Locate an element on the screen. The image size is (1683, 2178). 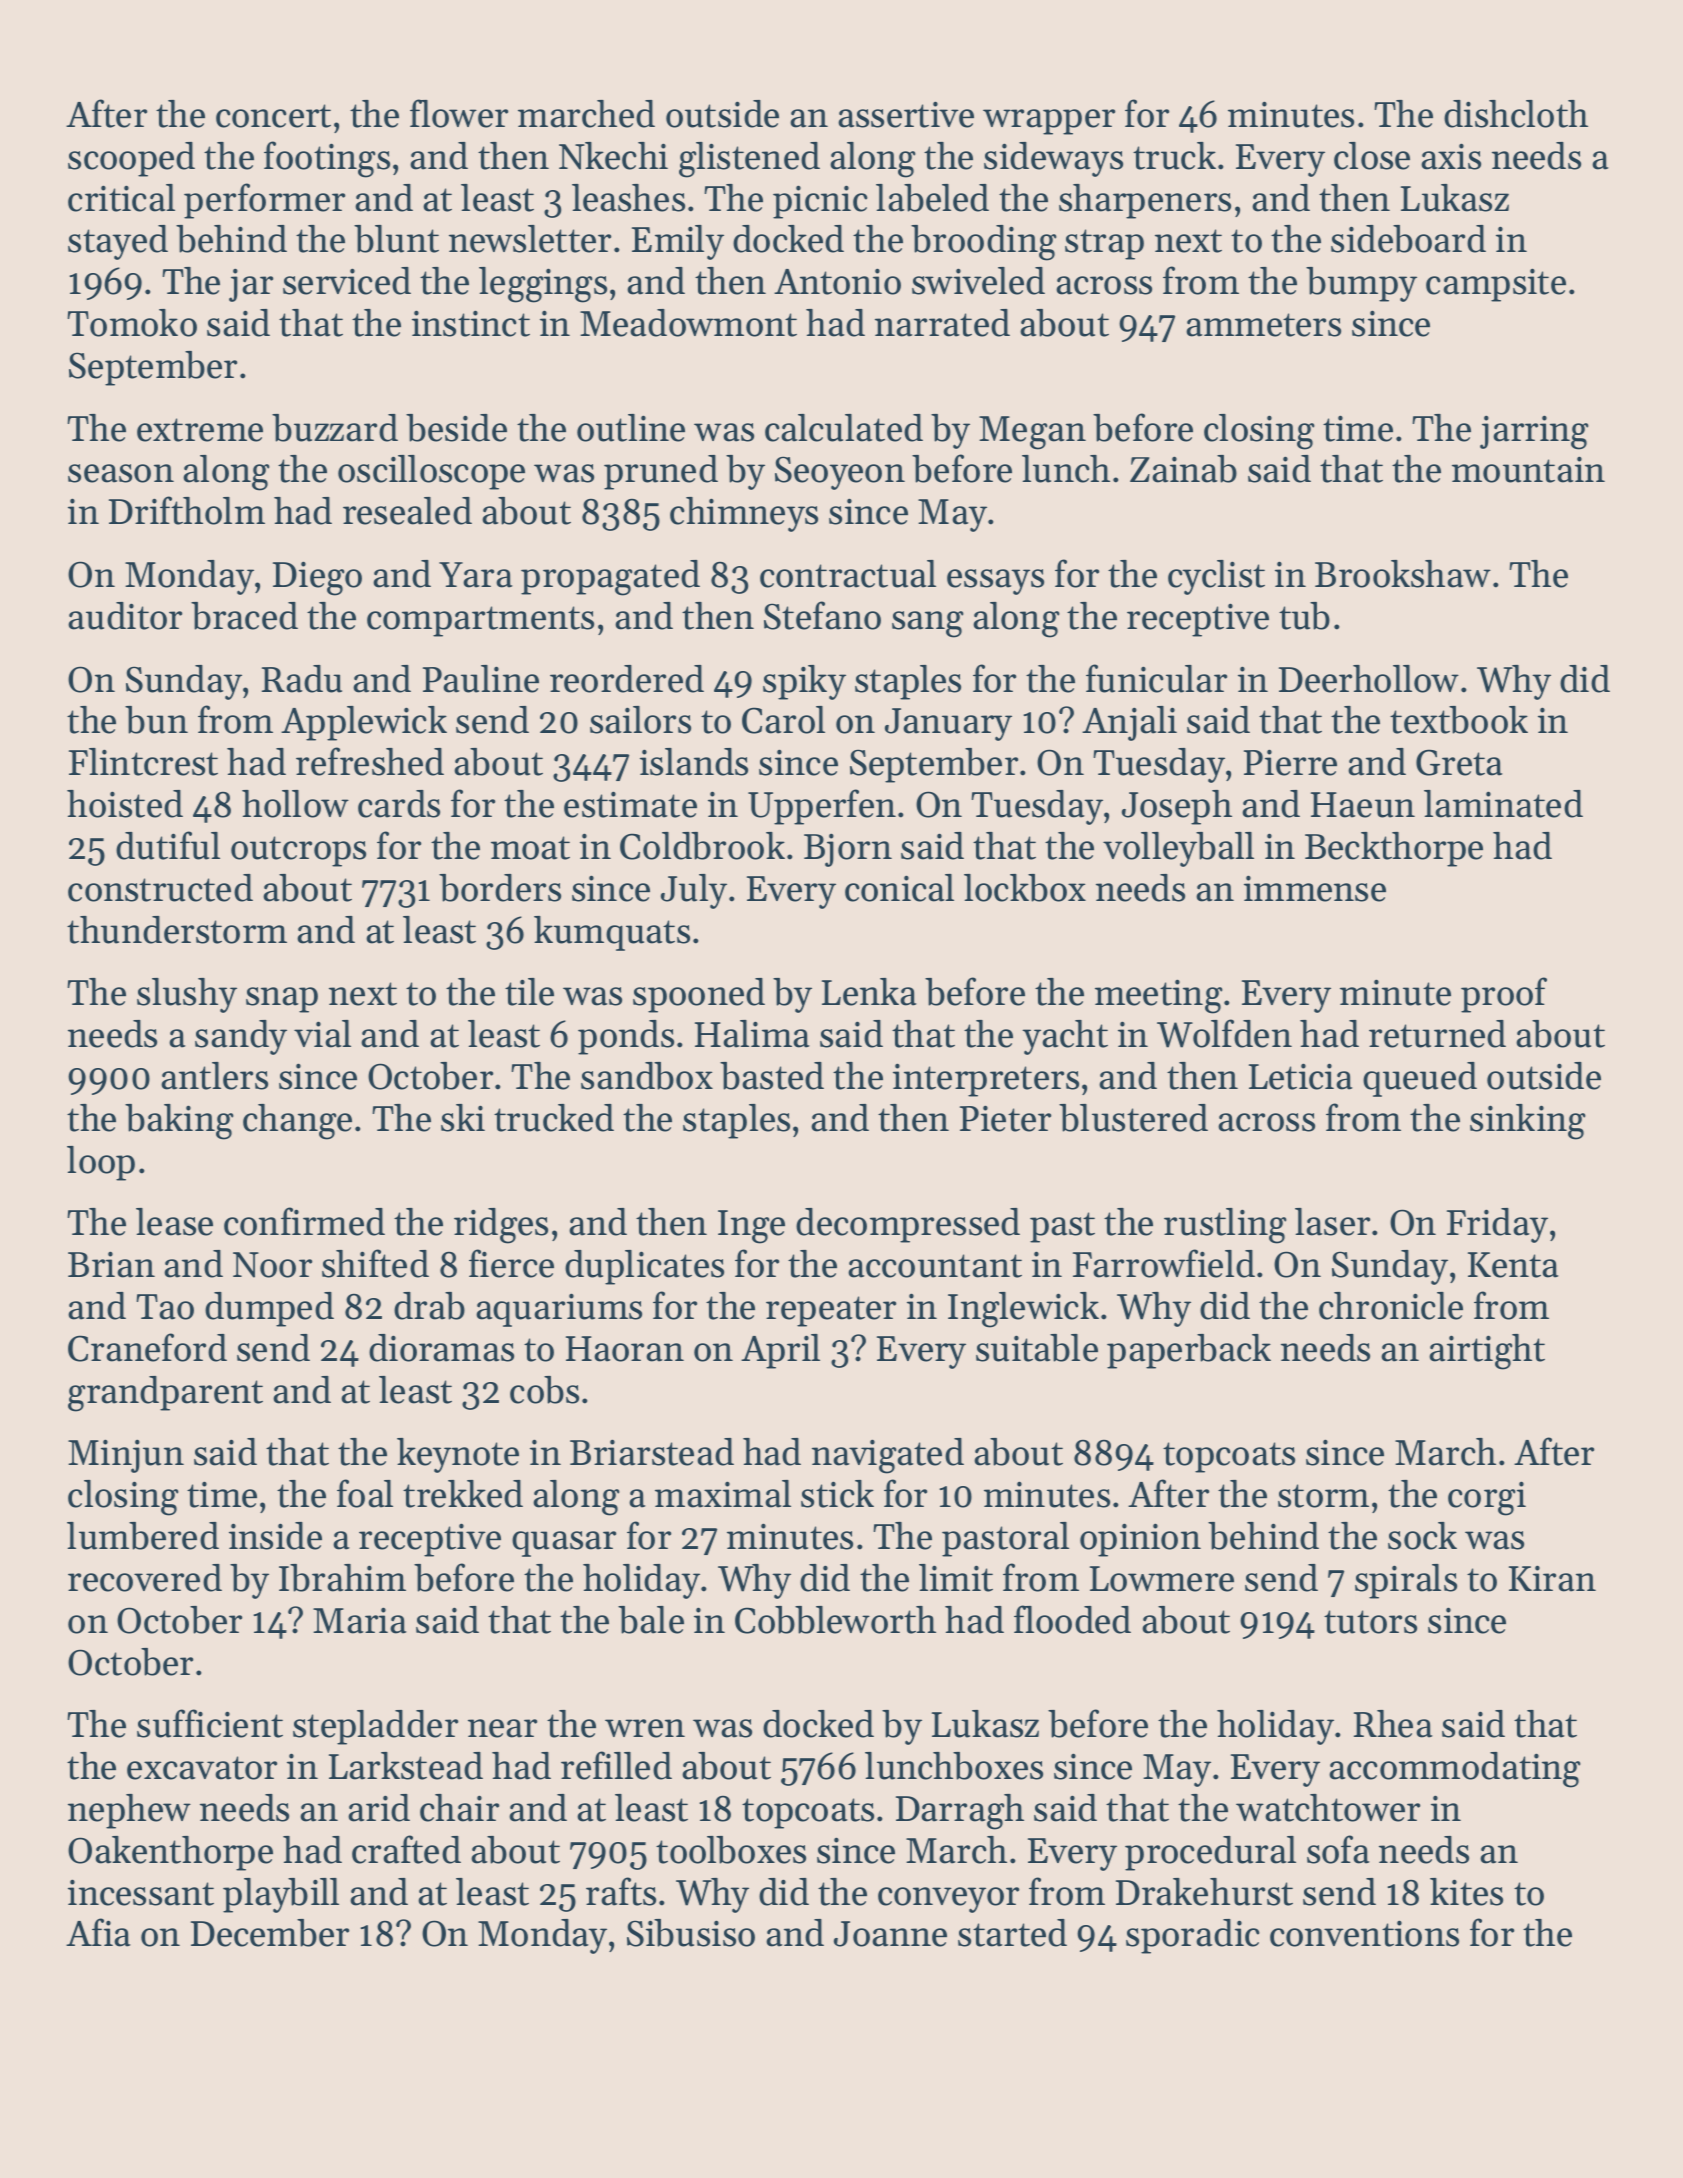
slushy is located at coordinates (187, 995).
